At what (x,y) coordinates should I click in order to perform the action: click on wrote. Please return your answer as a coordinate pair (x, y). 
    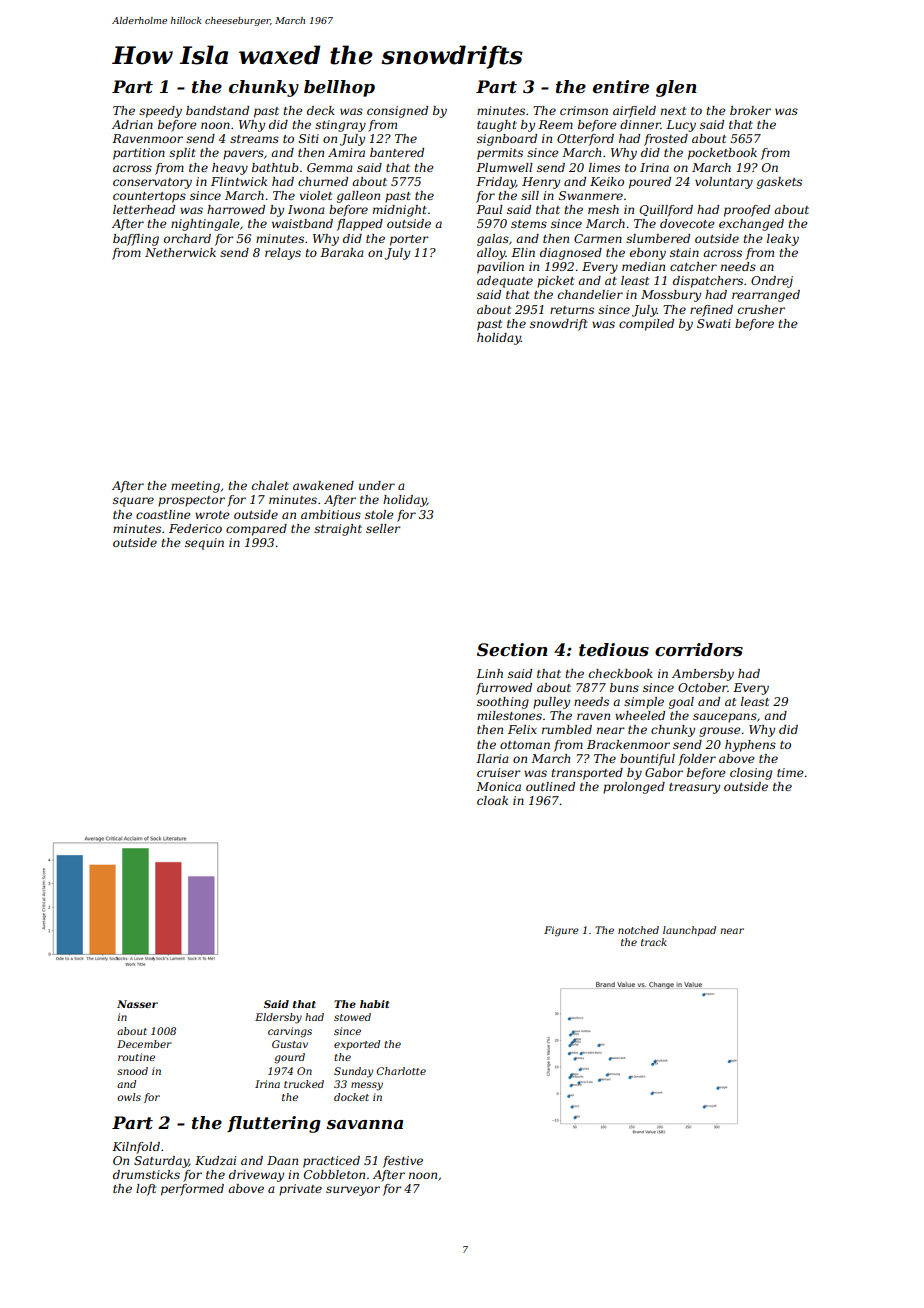
    Looking at the image, I should click on (212, 515).
